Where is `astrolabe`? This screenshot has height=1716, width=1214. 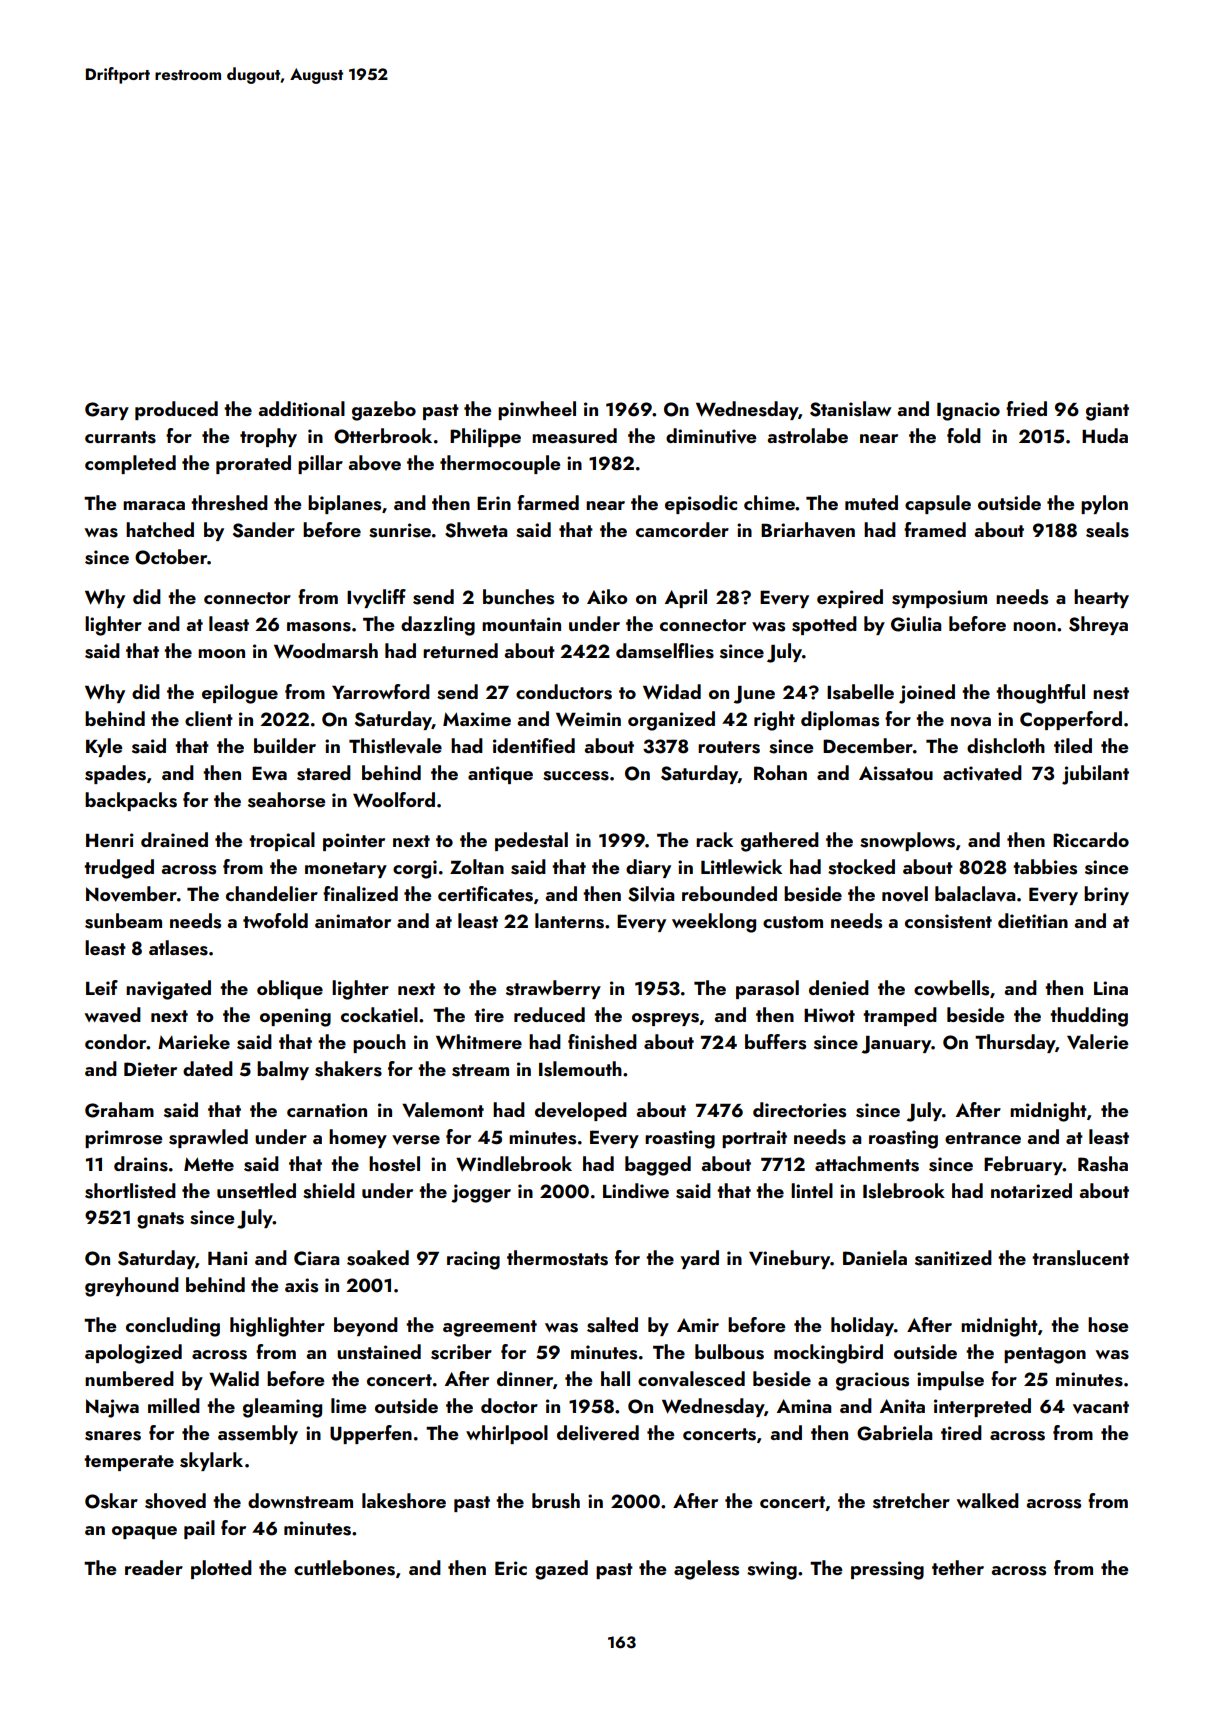
astrolabe is located at coordinates (807, 436).
